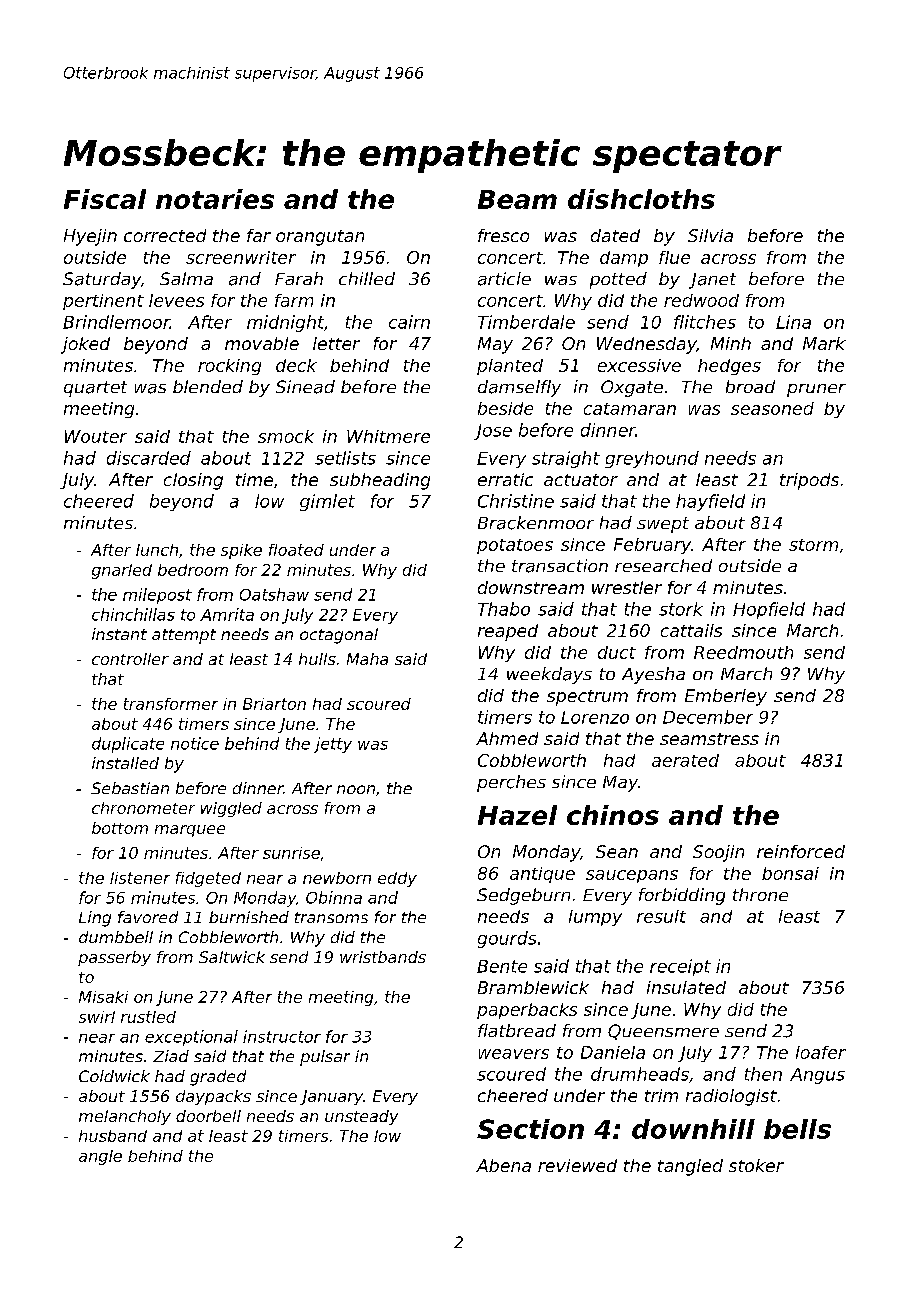  I want to click on chronometer, so click(143, 808).
